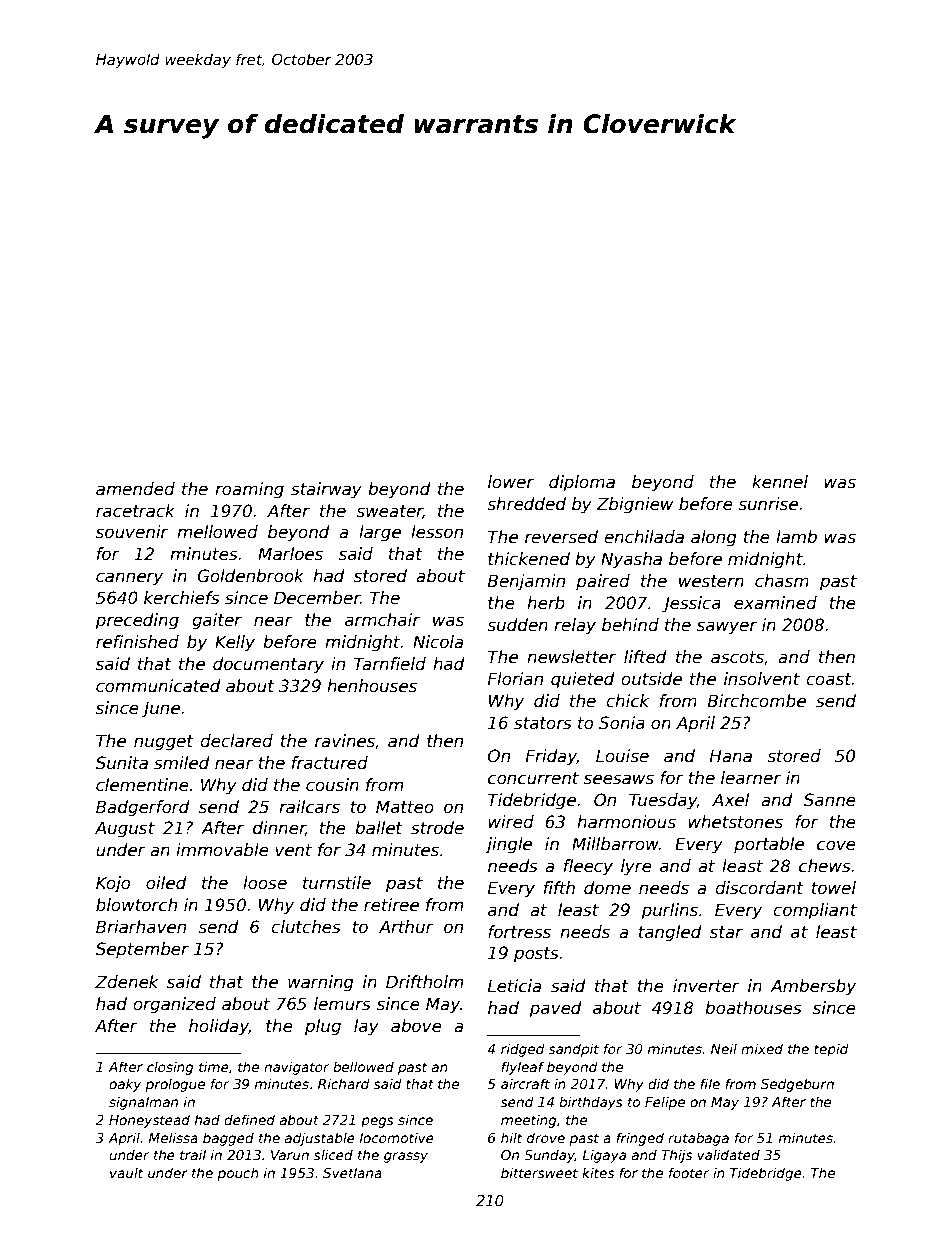 This page has width=952, height=1233. What do you see at coordinates (137, 621) in the page?
I see `preceding` at bounding box center [137, 621].
